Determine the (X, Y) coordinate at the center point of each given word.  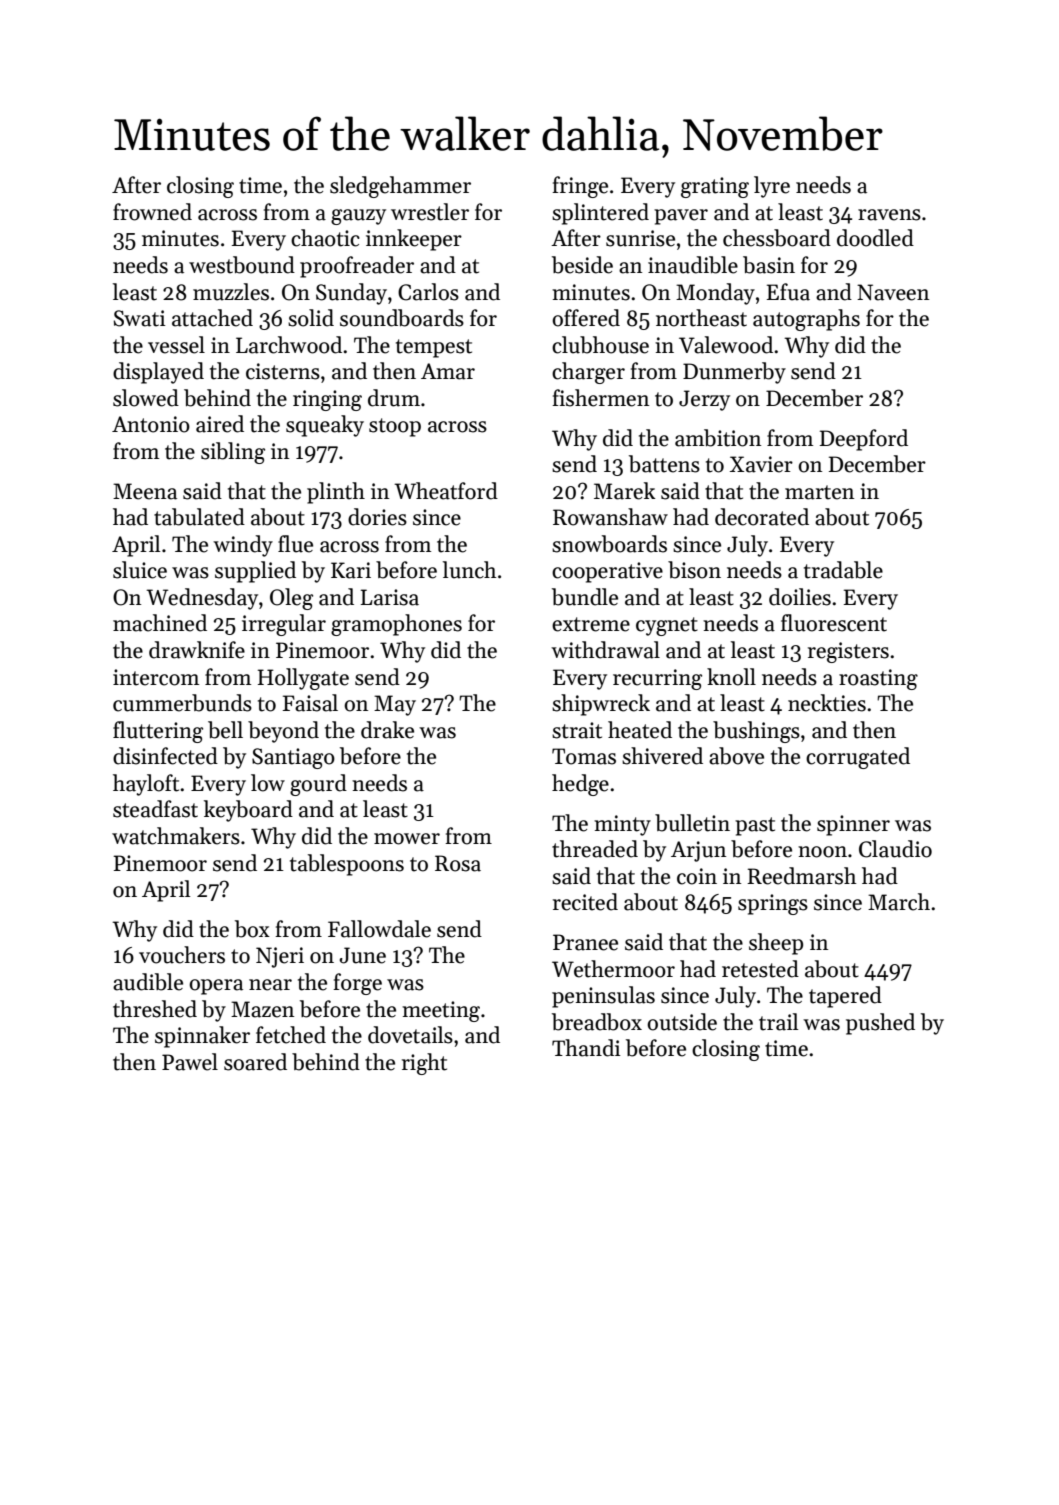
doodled (875, 238)
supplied (255, 572)
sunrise (640, 238)
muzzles (231, 292)
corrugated (858, 758)
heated (640, 730)
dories (377, 517)
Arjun (698, 851)
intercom (156, 677)
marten (819, 492)
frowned (152, 212)
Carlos (428, 292)
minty (622, 825)
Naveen (893, 292)
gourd (318, 785)
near (270, 985)
